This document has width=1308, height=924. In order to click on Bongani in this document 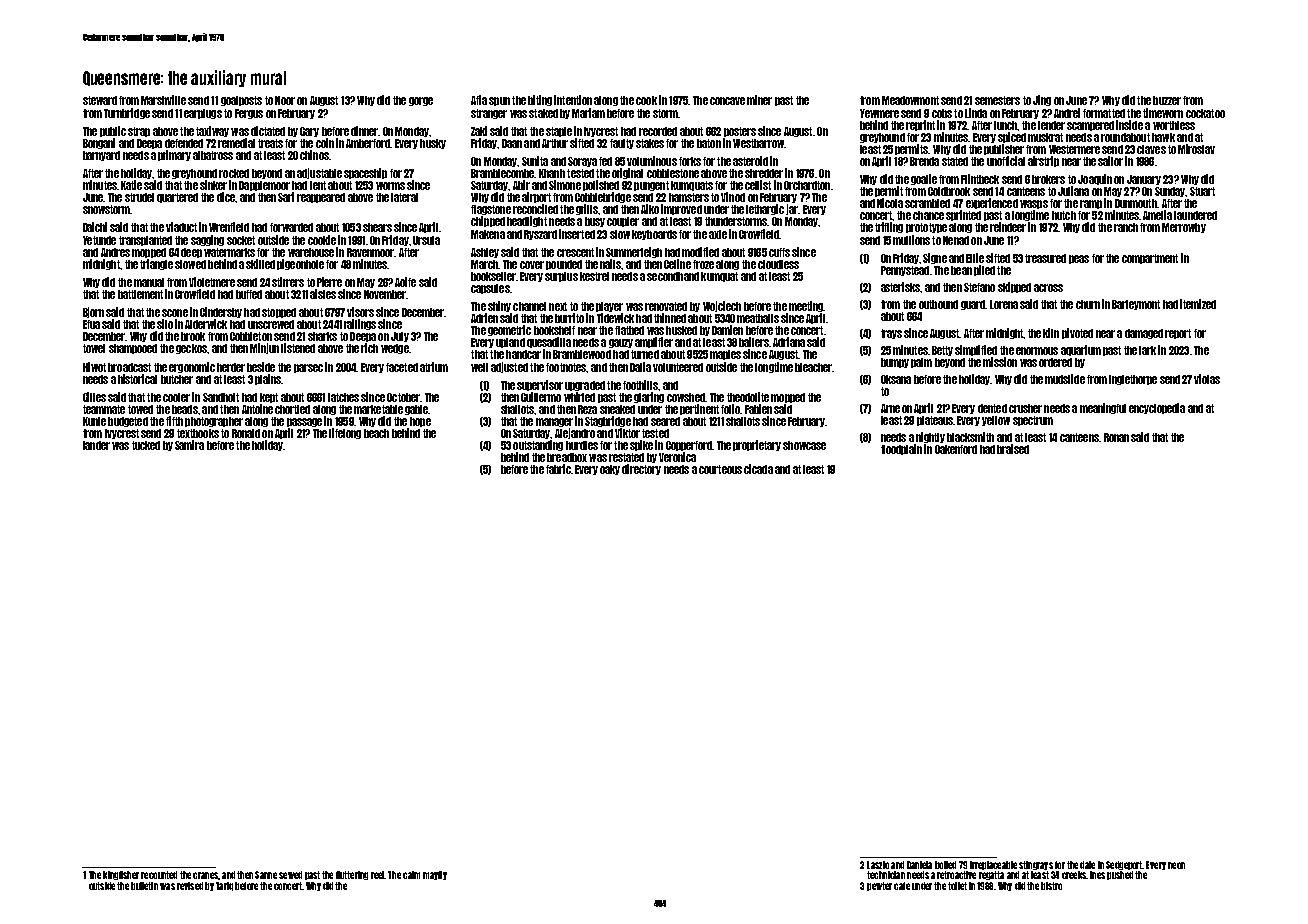, I will do `click(99, 143)`.
